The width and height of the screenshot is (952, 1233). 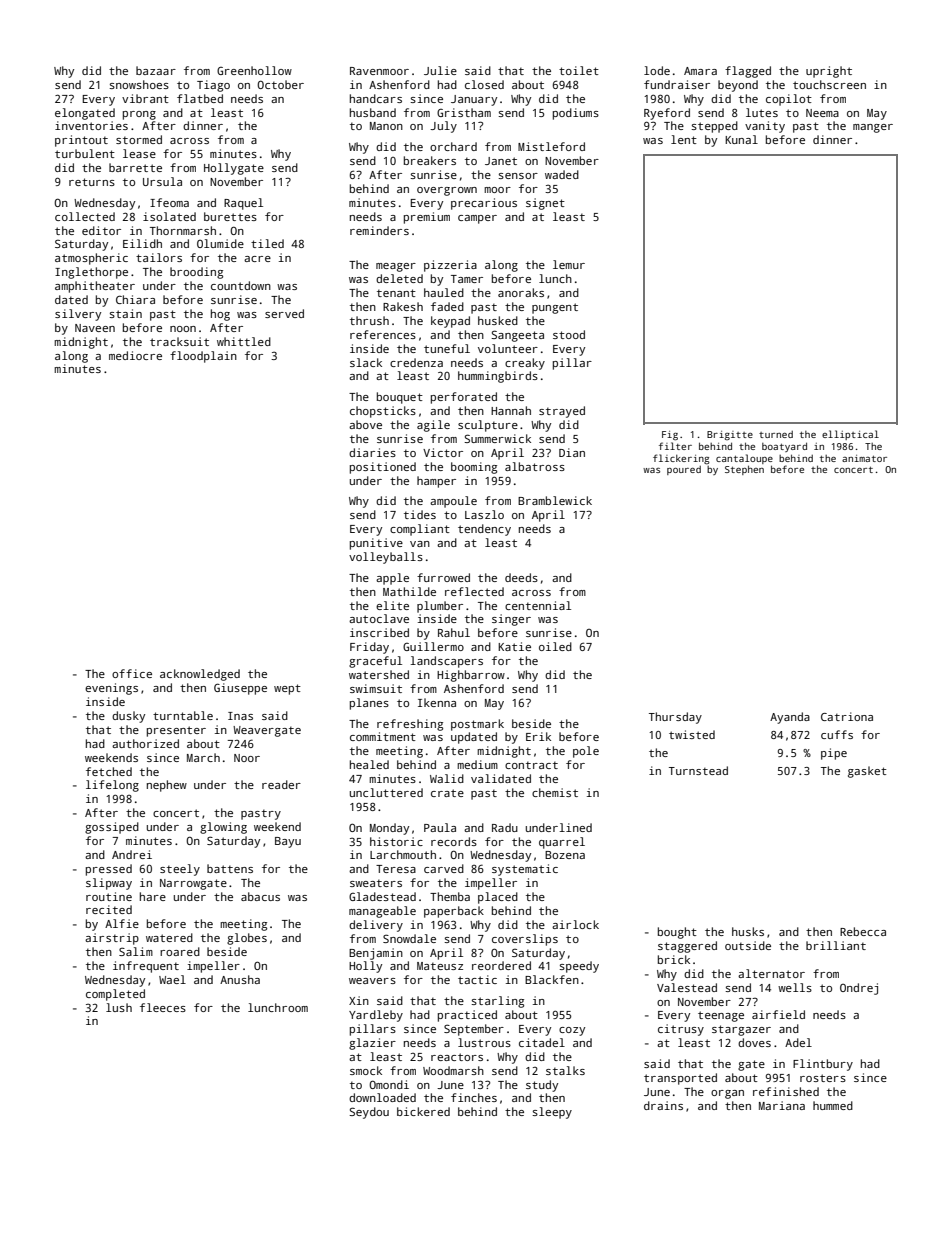 What do you see at coordinates (112, 828) in the screenshot?
I see `gossiped` at bounding box center [112, 828].
